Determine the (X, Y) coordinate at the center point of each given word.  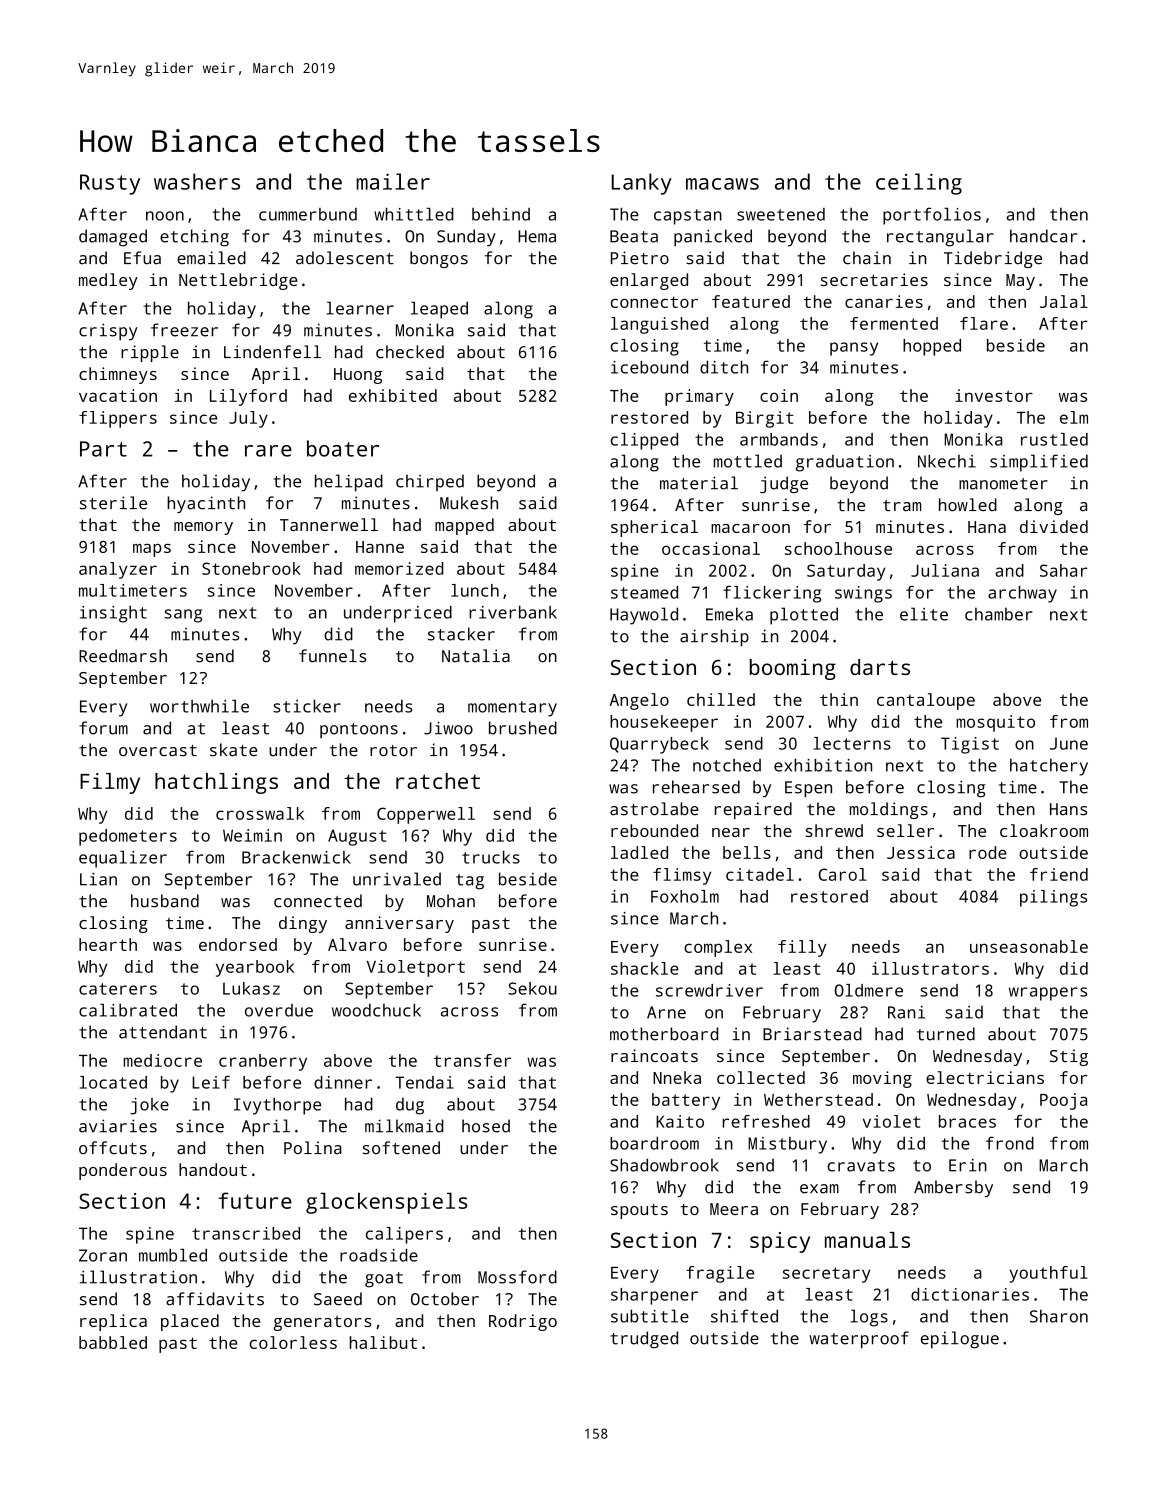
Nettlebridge (238, 281)
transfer (472, 1060)
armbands (779, 439)
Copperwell (426, 815)
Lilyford (248, 397)
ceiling (919, 184)
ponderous (123, 1171)
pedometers (128, 837)
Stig (1069, 1057)
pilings (1053, 898)
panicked (713, 238)
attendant (163, 1032)
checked (410, 352)
